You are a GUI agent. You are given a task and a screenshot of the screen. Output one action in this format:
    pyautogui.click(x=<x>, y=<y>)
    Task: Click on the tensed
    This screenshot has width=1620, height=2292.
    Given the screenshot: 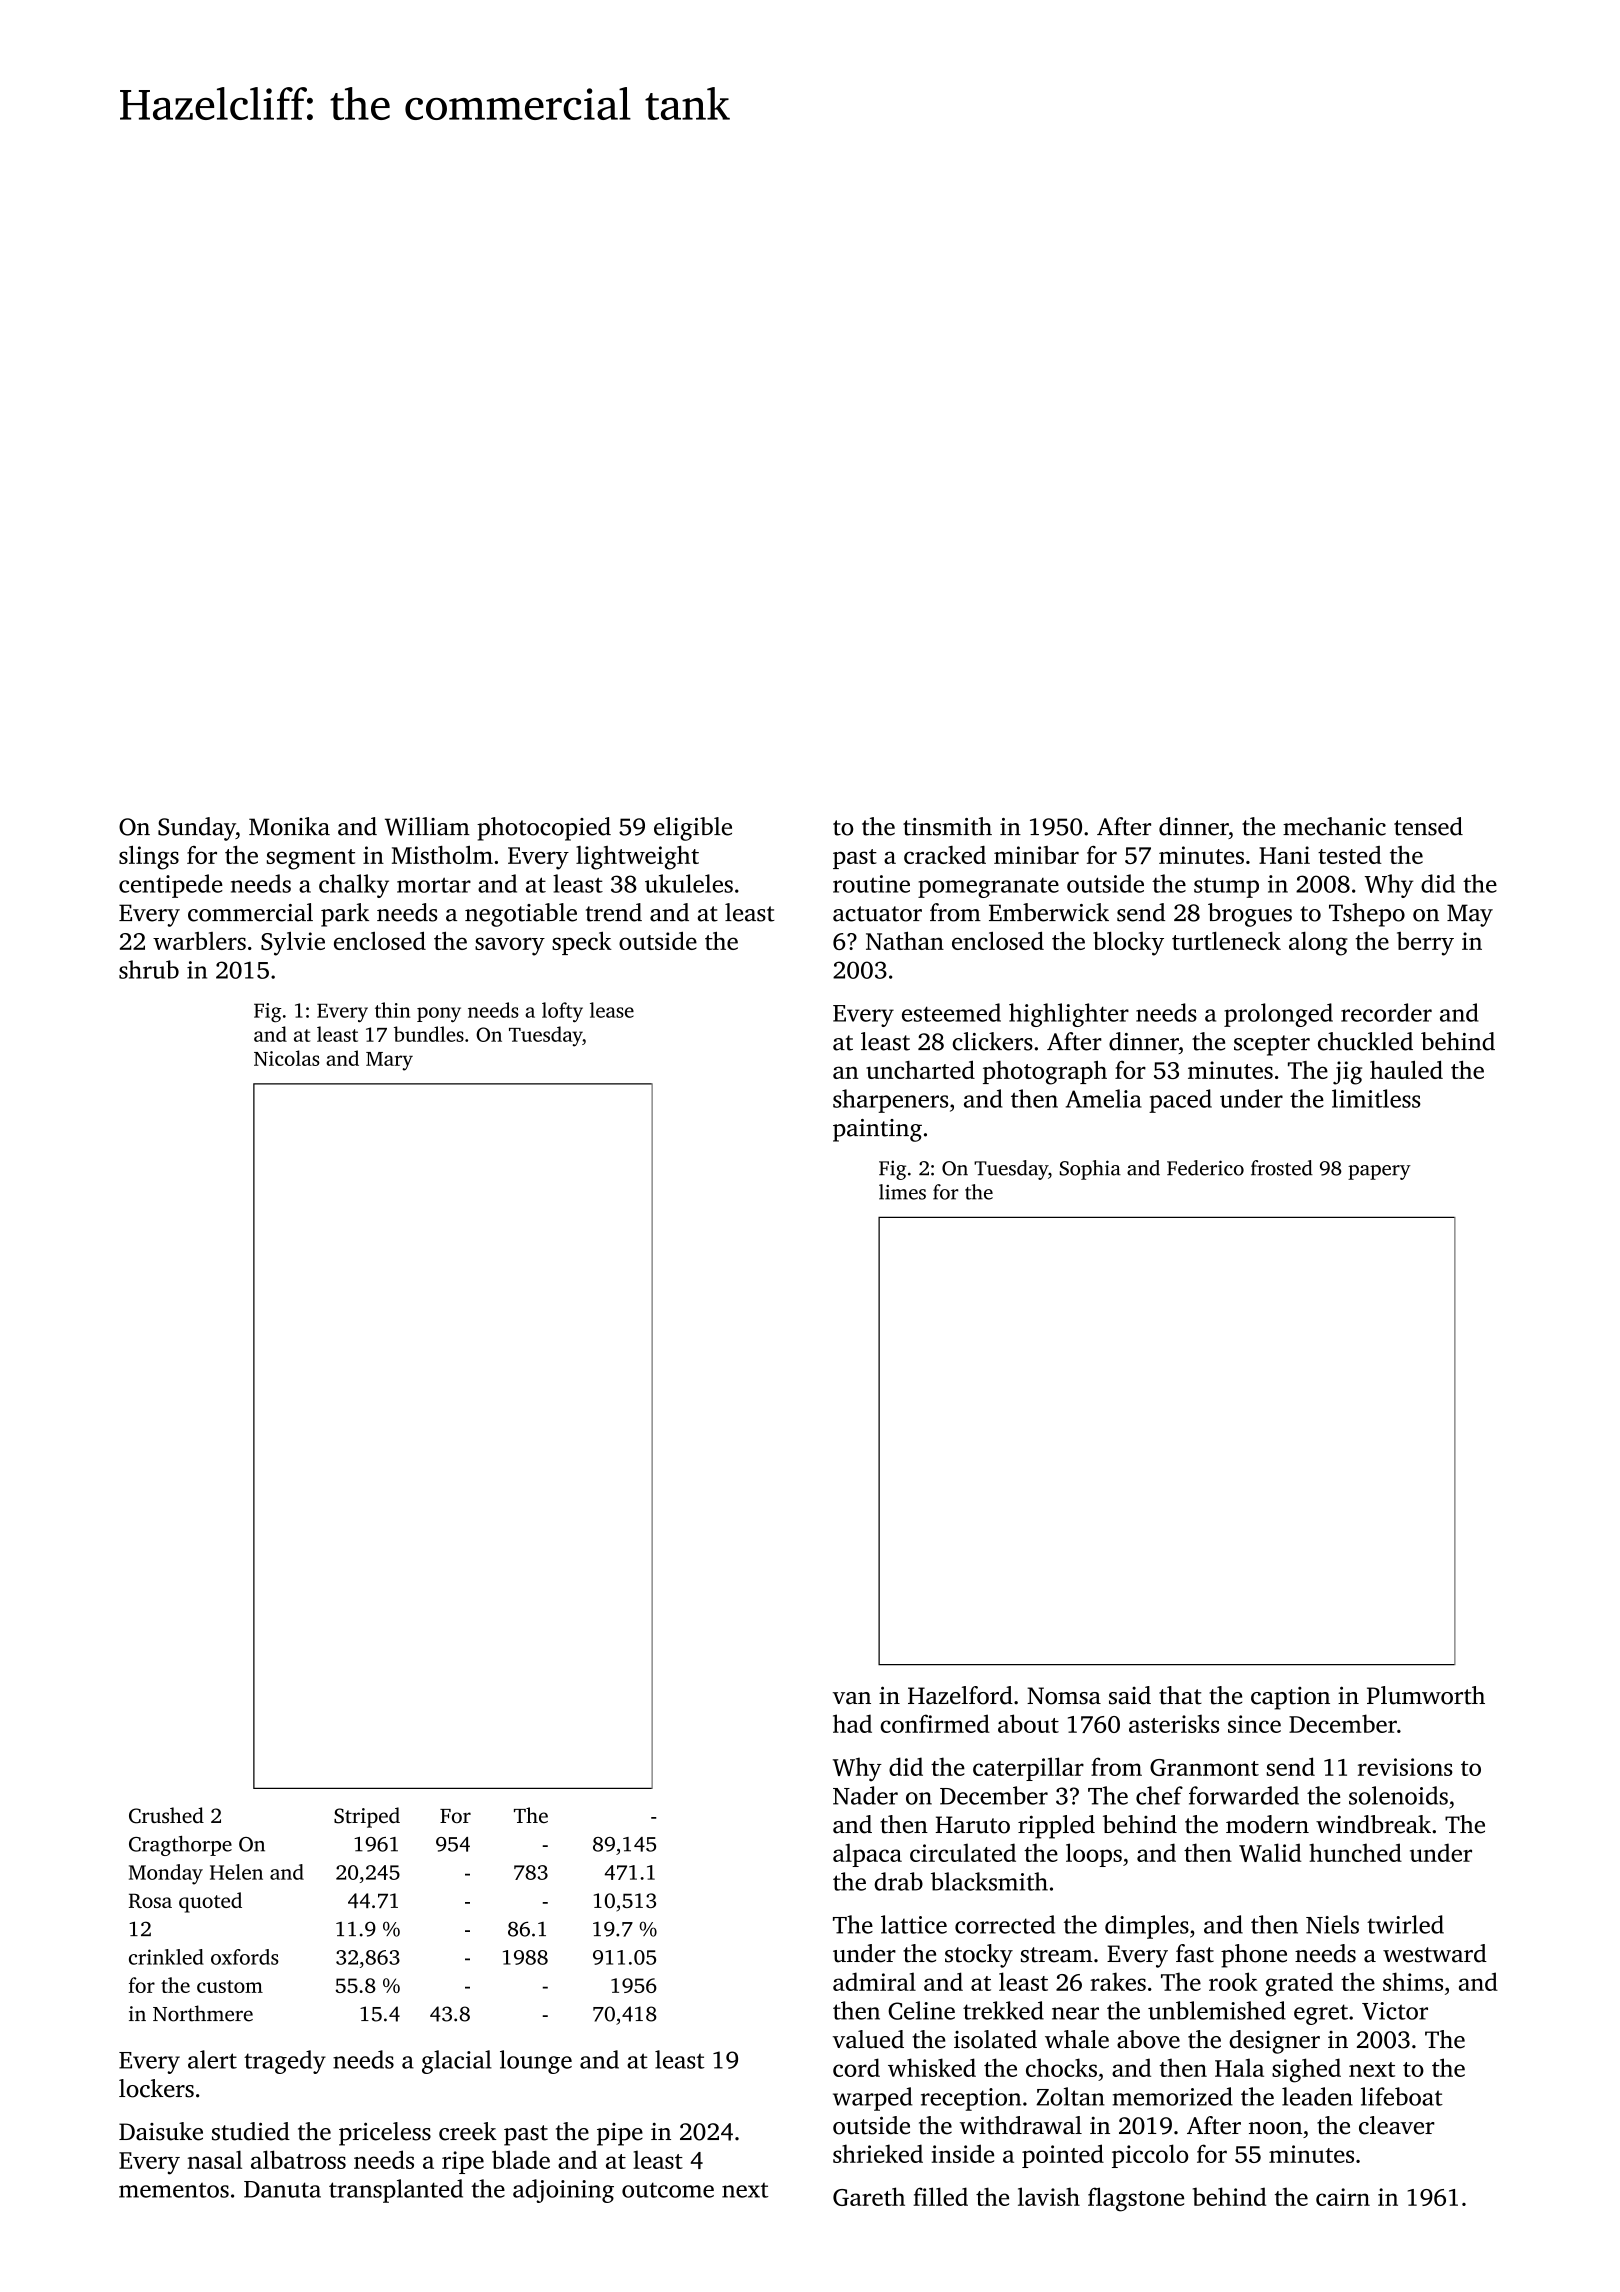 What is the action you would take?
    pyautogui.click(x=1428, y=826)
